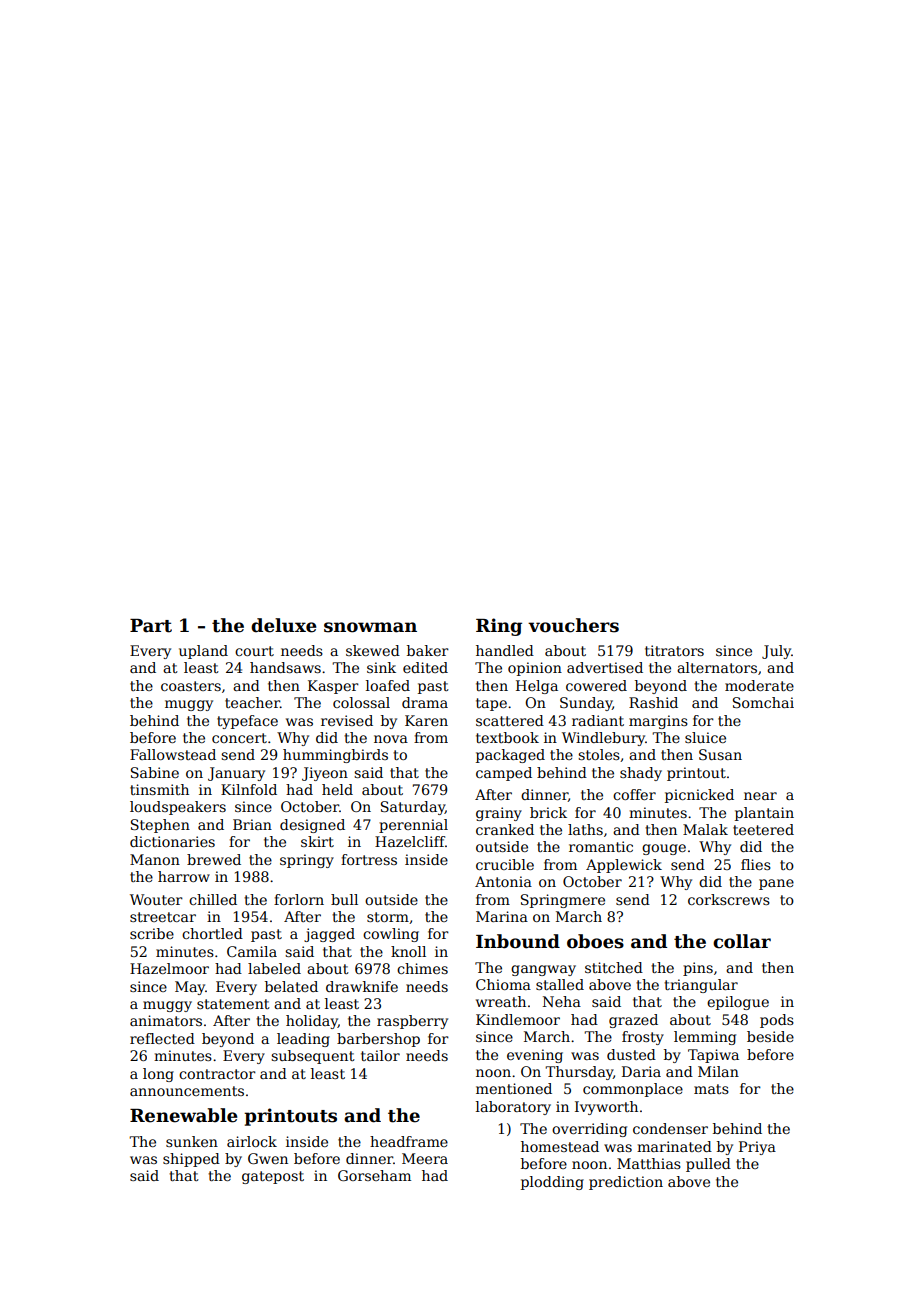 The image size is (924, 1314). What do you see at coordinates (169, 968) in the screenshot?
I see `Hazelmoor` at bounding box center [169, 968].
